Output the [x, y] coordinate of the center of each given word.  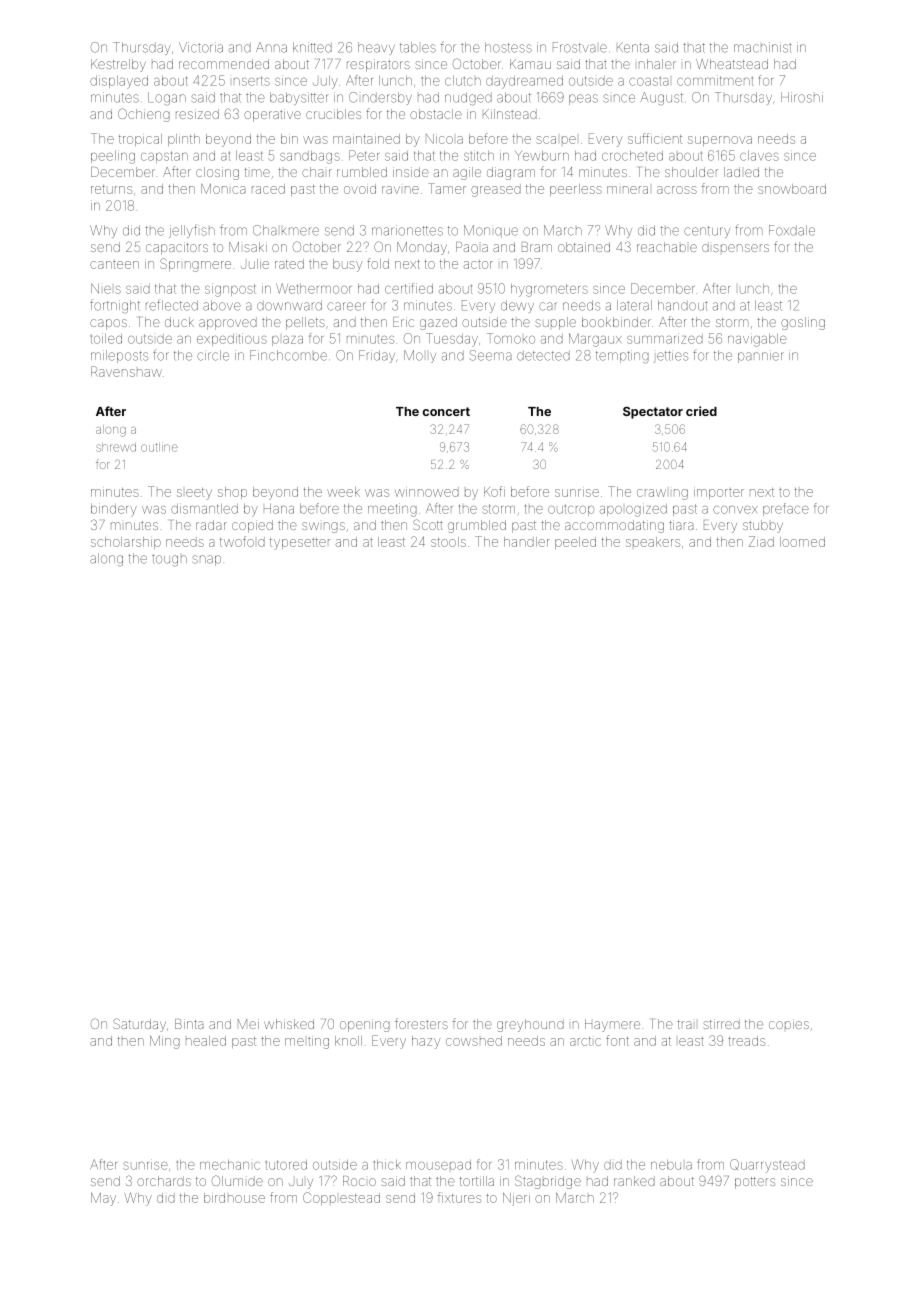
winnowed [427, 492]
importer [719, 493]
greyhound [530, 1025]
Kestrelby [118, 65]
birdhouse [234, 1198]
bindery [114, 510]
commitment [715, 80]
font [617, 1040]
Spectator [653, 412]
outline [159, 447]
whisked [289, 1024]
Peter [364, 155]
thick [387, 1164]
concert [446, 411]
